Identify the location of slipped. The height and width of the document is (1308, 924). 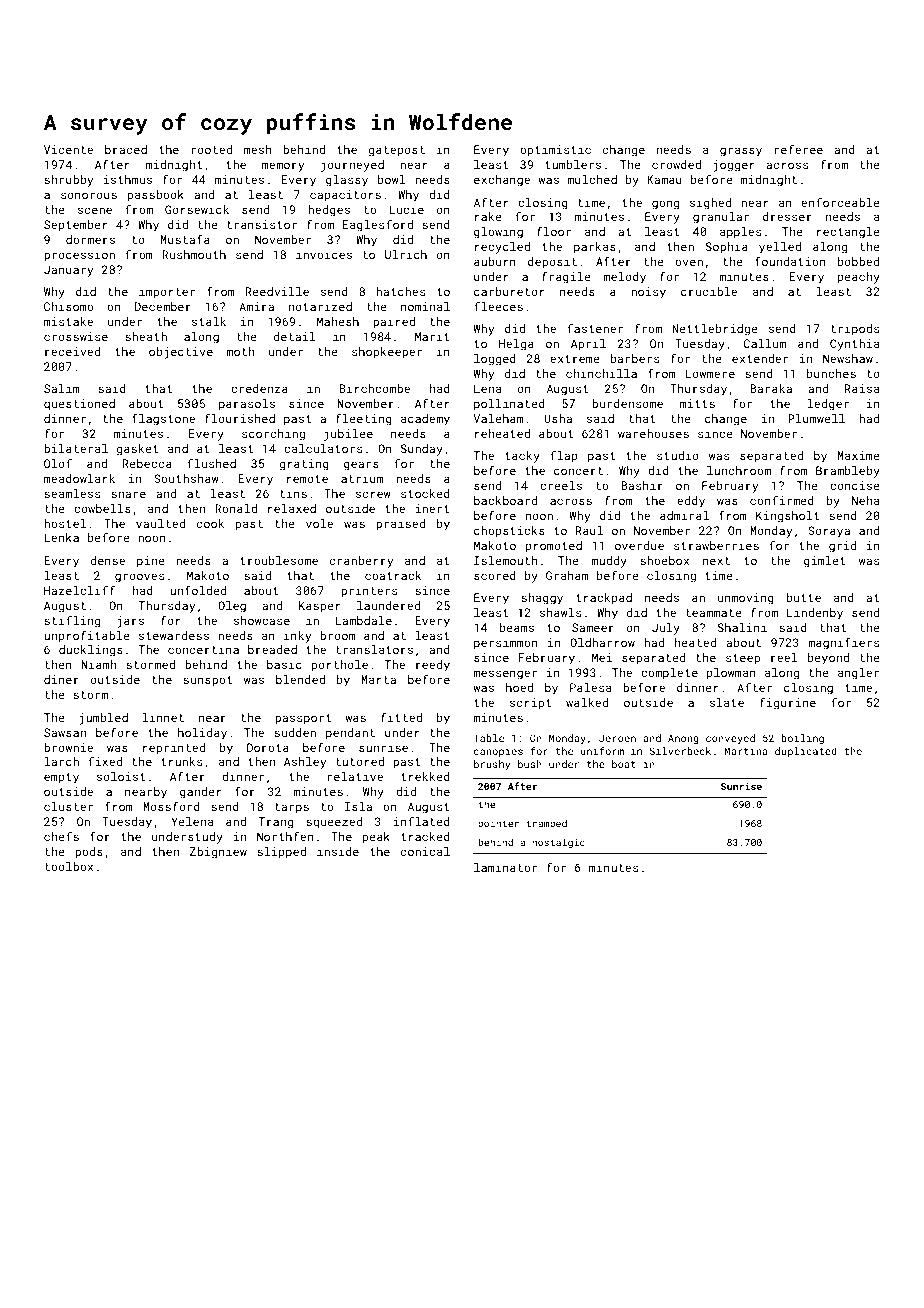
(281, 853).
